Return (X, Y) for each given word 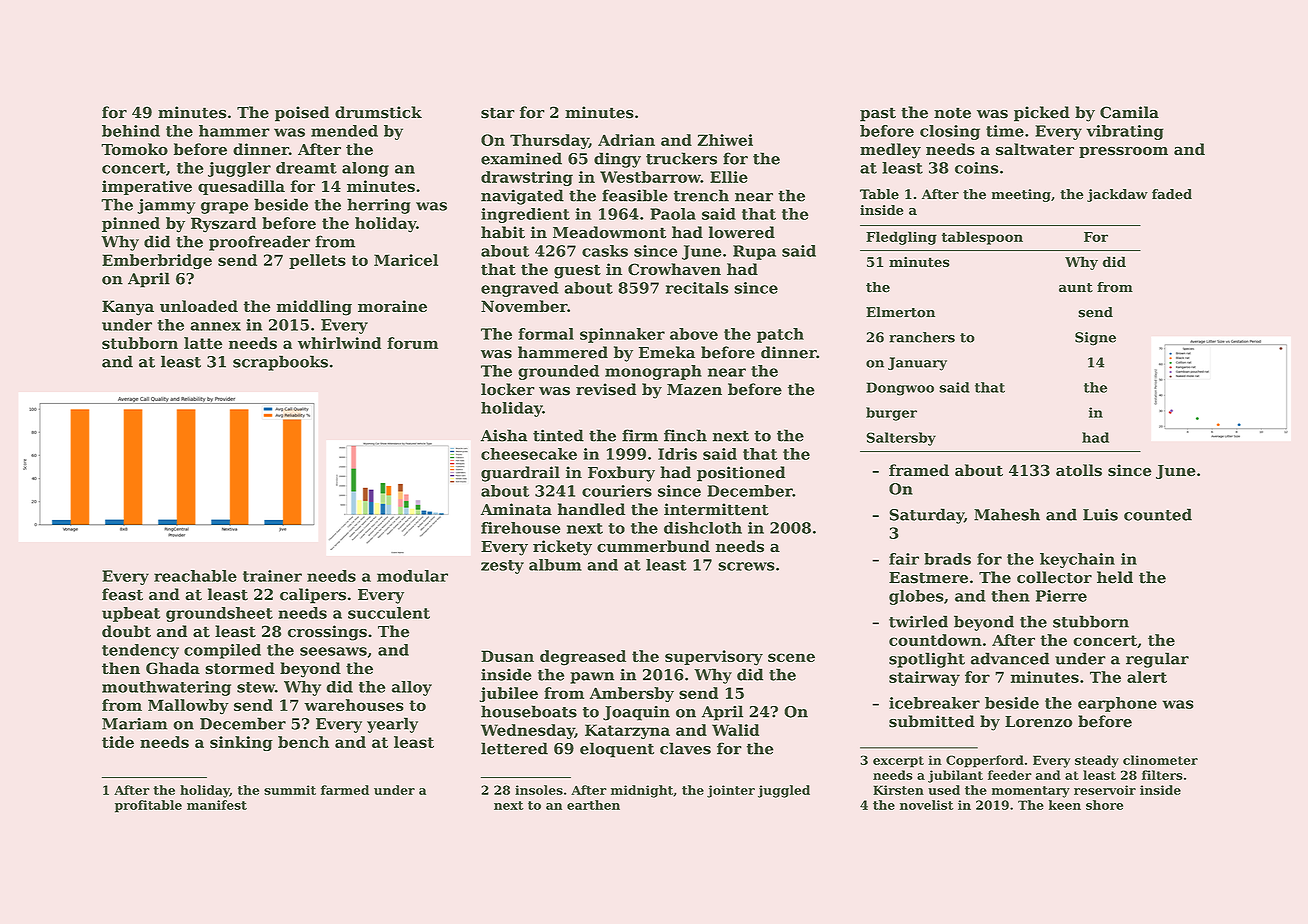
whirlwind (339, 343)
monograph (653, 372)
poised (302, 114)
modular (412, 576)
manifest (217, 805)
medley (890, 151)
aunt (1076, 288)
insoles (539, 790)
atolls (1079, 470)
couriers (617, 491)
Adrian (626, 140)
